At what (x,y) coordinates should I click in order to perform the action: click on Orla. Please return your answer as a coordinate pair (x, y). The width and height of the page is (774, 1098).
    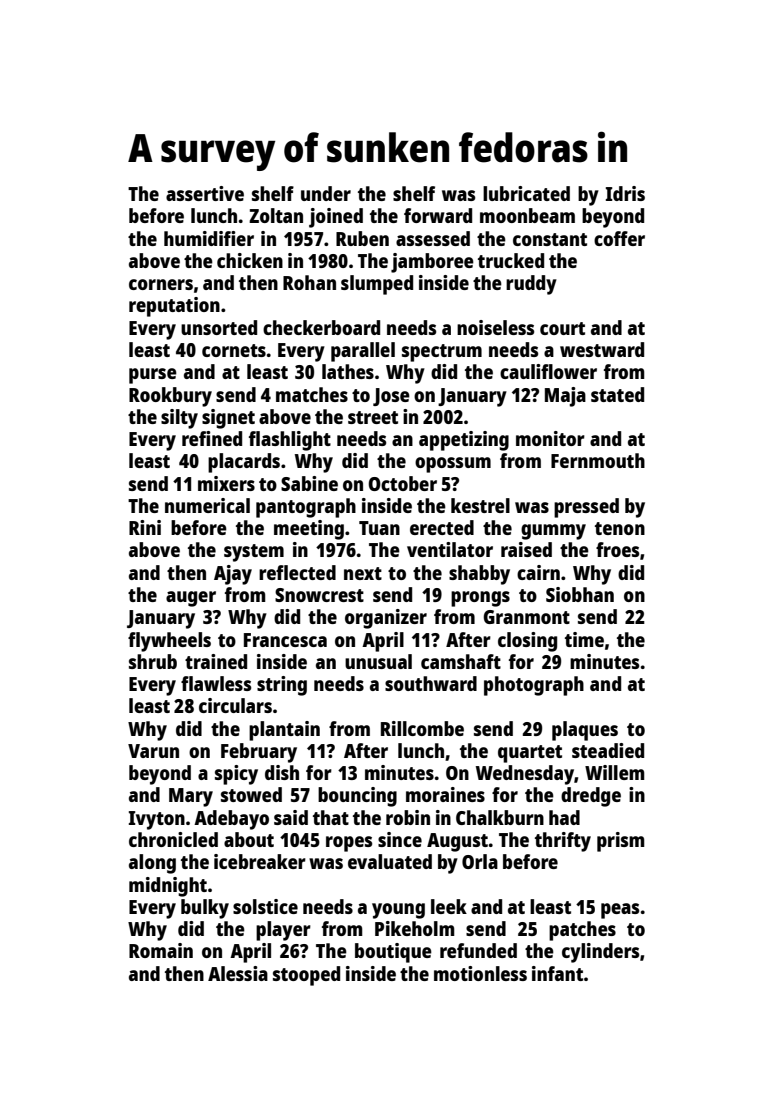
    Looking at the image, I should click on (480, 861).
